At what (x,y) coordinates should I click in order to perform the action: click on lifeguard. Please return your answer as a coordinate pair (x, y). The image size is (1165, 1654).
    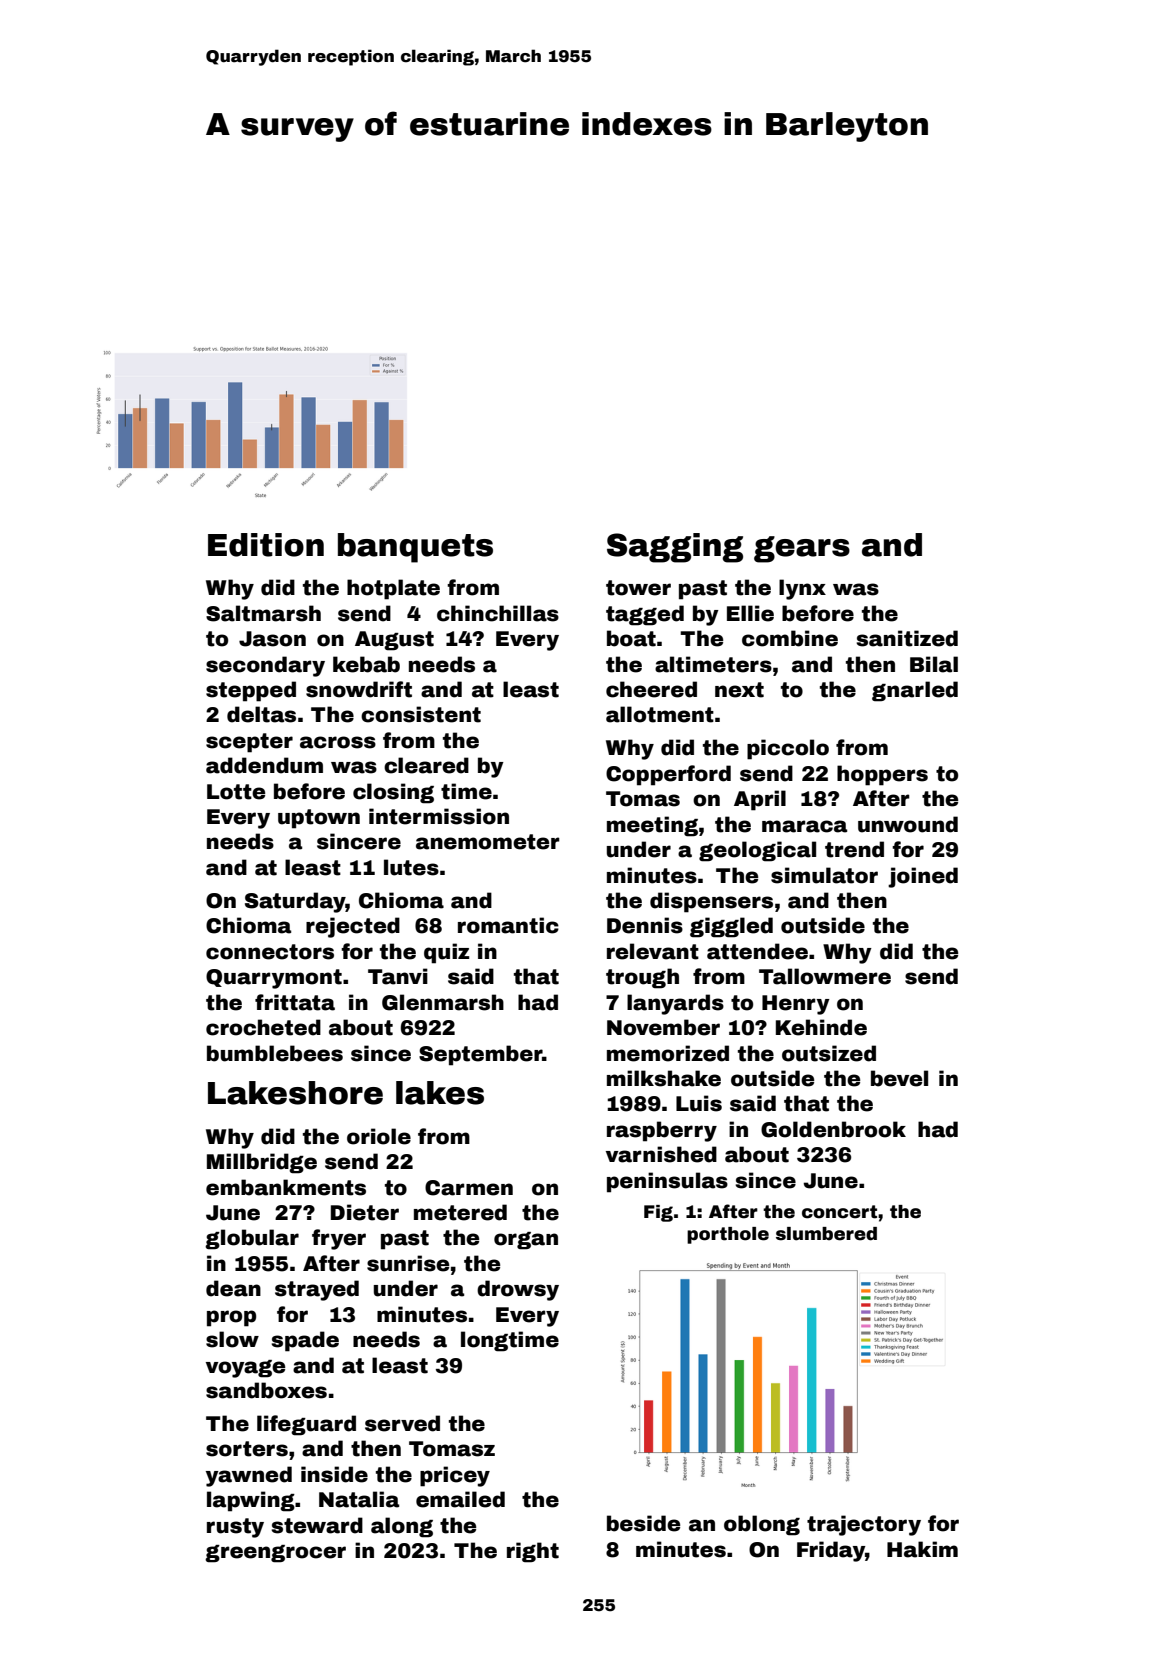
    Looking at the image, I should click on (306, 1425).
